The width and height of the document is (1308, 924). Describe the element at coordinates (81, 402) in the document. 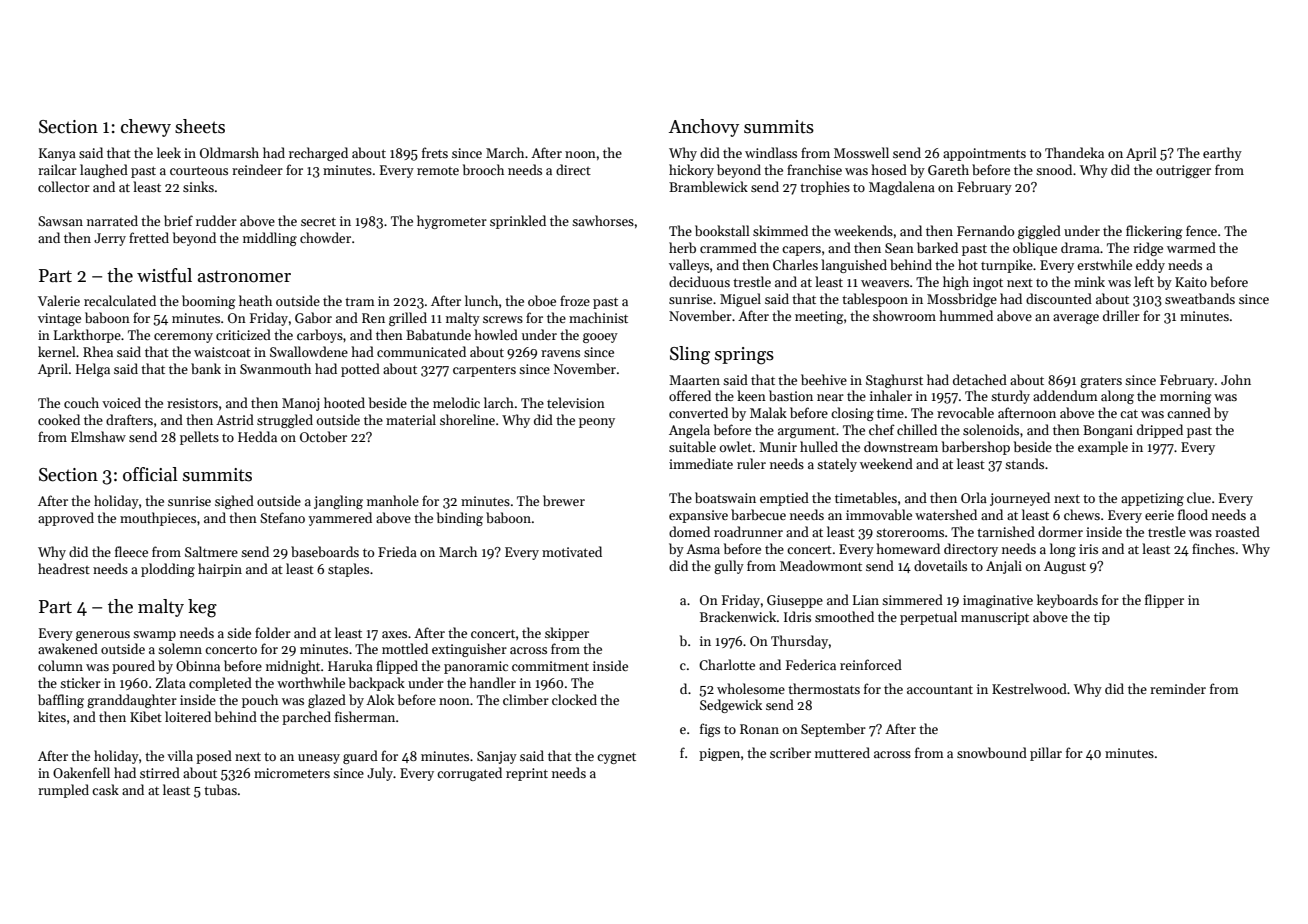

I see `couch` at that location.
